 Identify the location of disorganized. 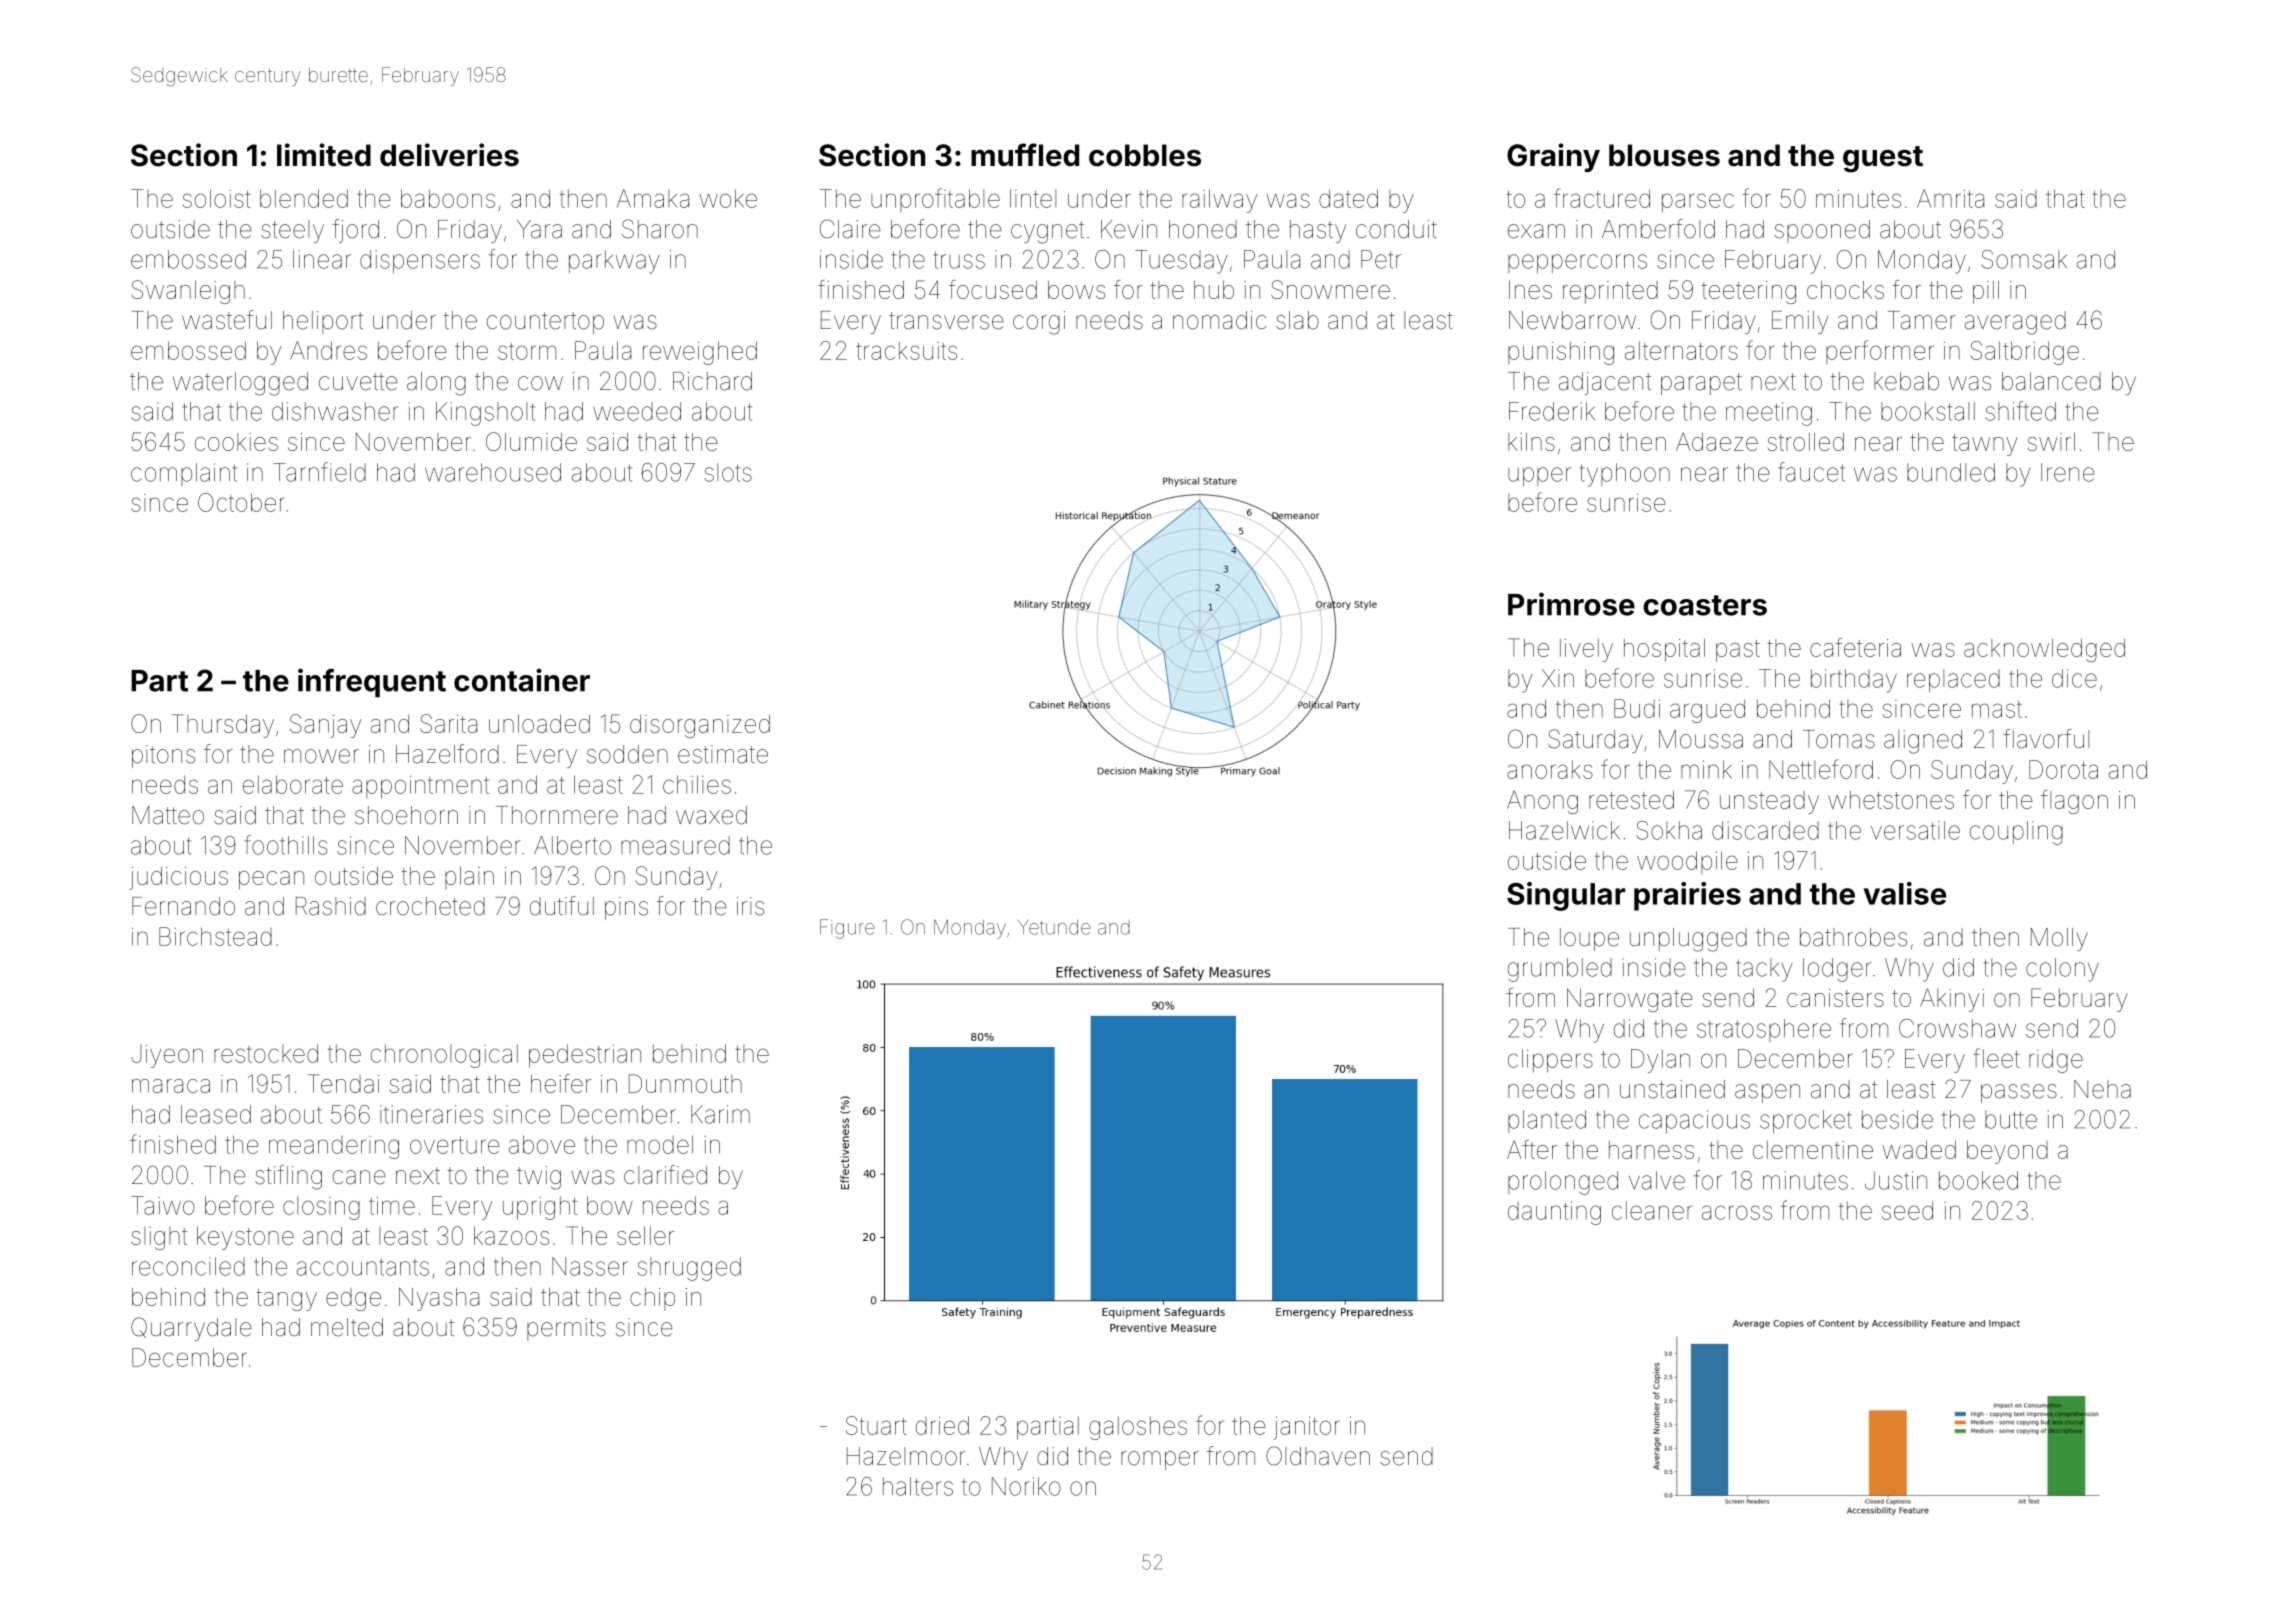
(700, 726).
